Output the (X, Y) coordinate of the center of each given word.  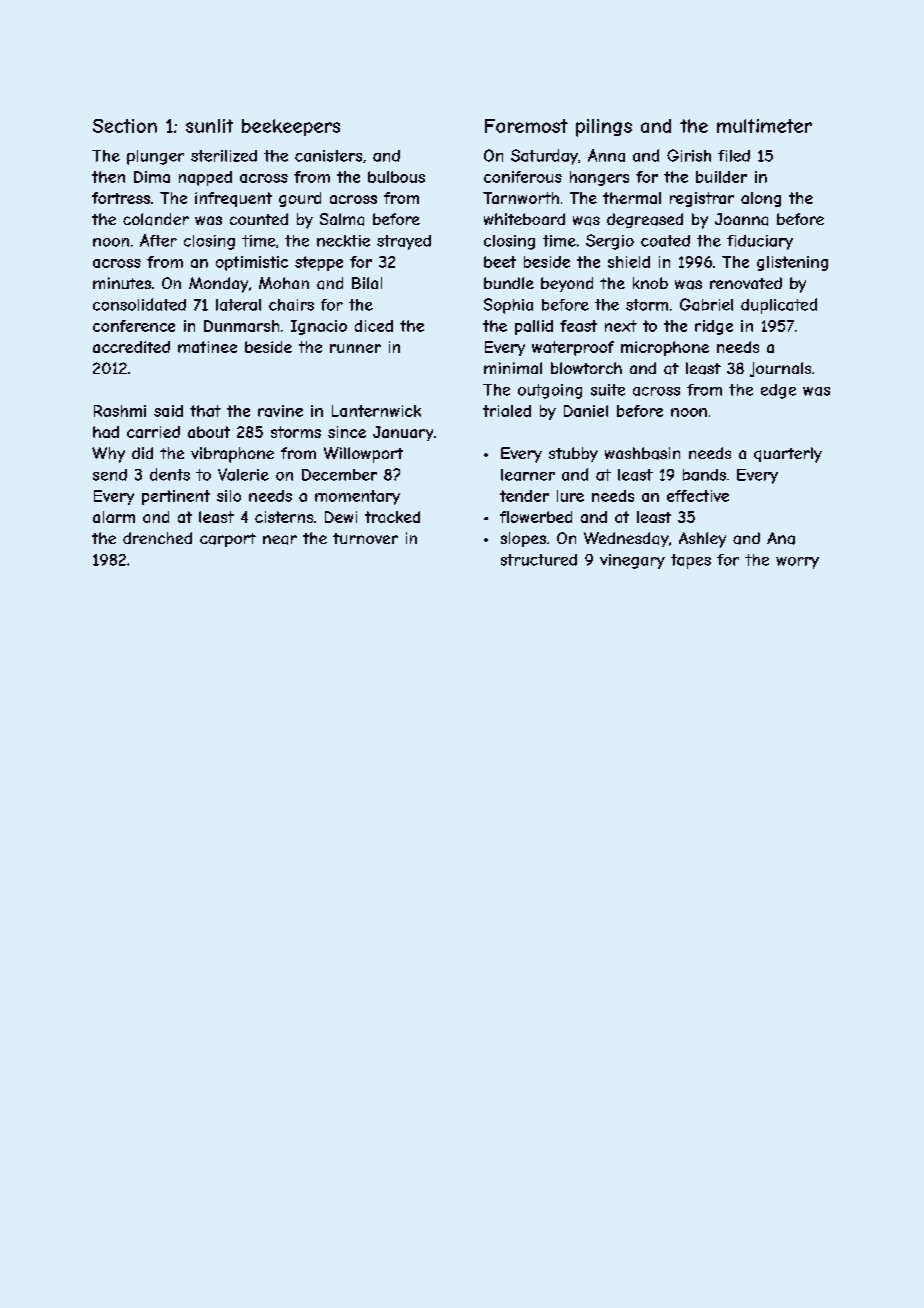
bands (704, 475)
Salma (342, 219)
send (110, 475)
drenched (157, 538)
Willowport (363, 455)
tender (524, 496)
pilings (604, 128)
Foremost (526, 126)
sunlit (209, 126)
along (761, 199)
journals (780, 369)
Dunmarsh (241, 326)
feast (578, 326)
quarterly (788, 455)
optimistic (252, 263)
